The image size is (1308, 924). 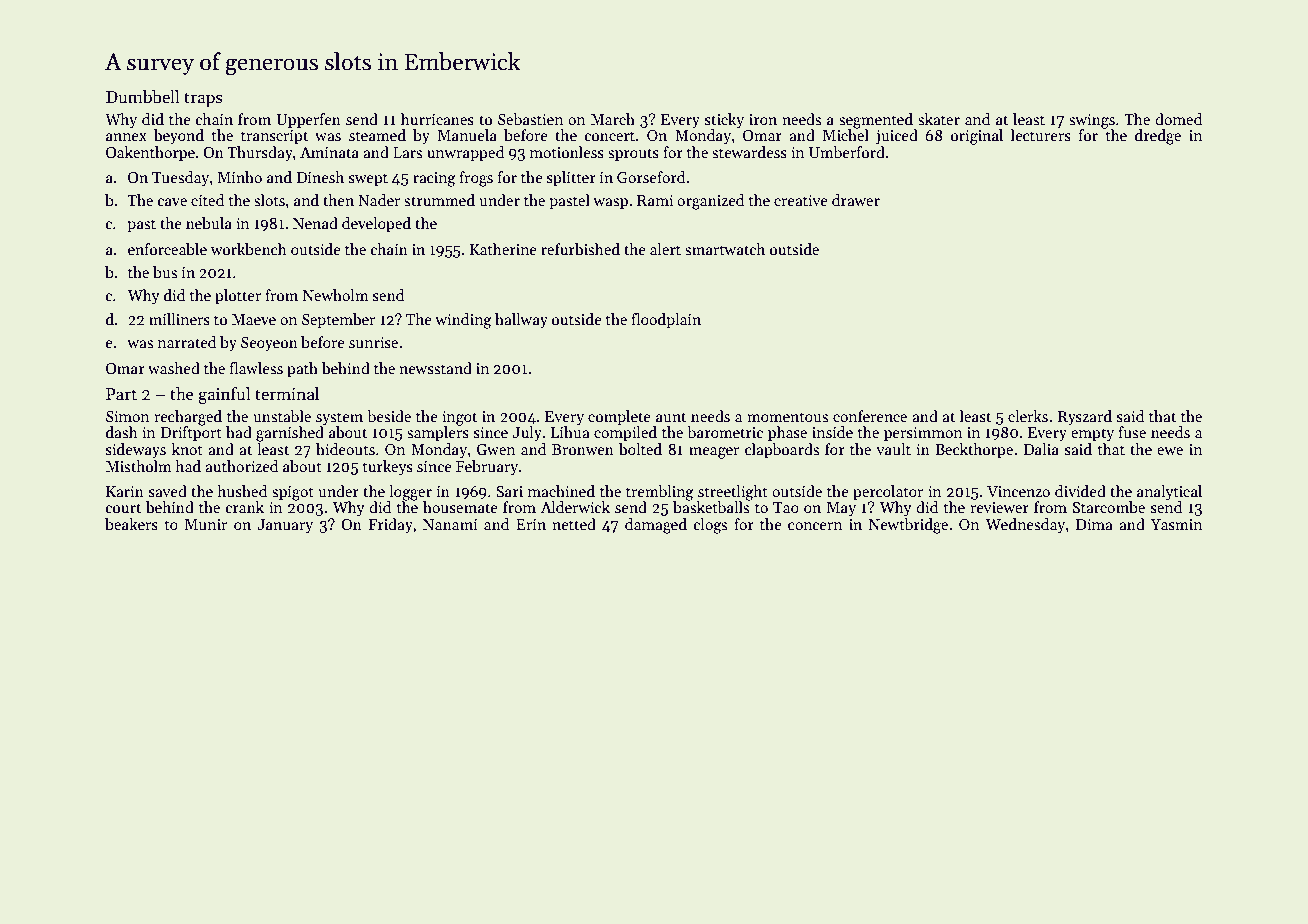 What do you see at coordinates (1158, 137) in the page?
I see `dredge` at bounding box center [1158, 137].
